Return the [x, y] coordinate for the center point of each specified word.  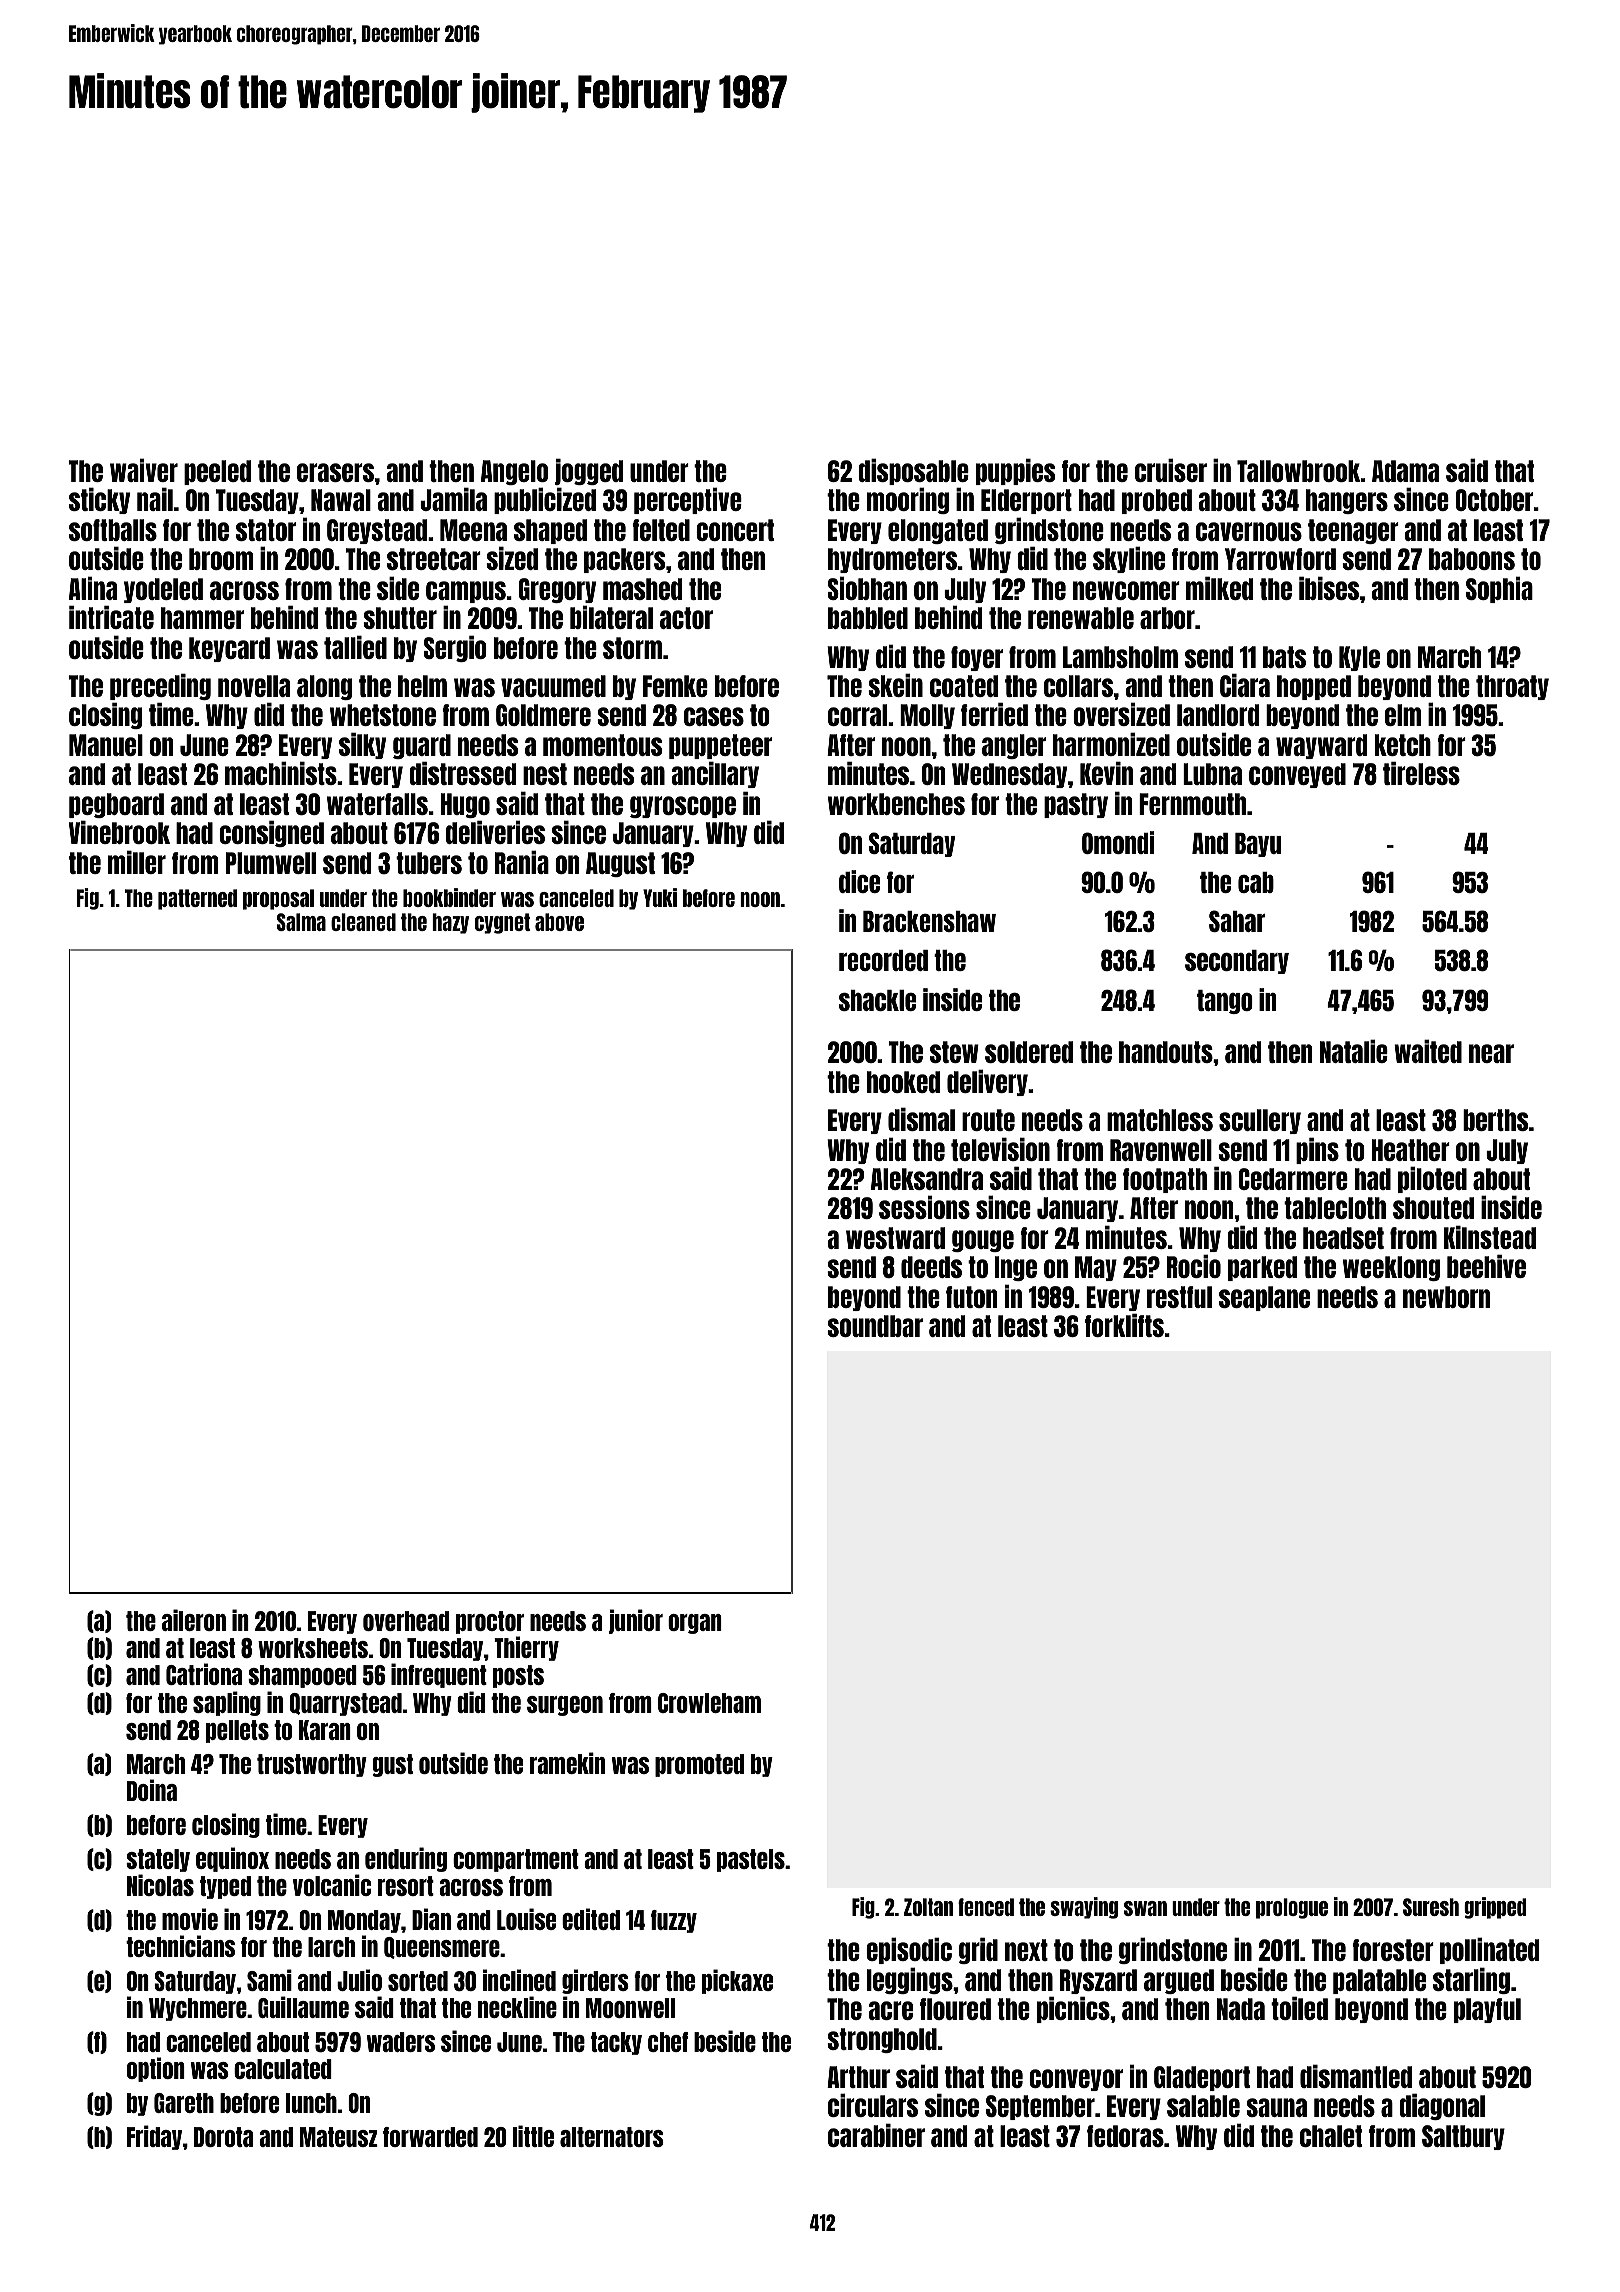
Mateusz [339, 2137]
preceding [160, 686]
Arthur [858, 2077]
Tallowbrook [1299, 471]
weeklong [1391, 1268]
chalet [1331, 2136]
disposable [913, 471]
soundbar [875, 1326]
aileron [194, 1620]
